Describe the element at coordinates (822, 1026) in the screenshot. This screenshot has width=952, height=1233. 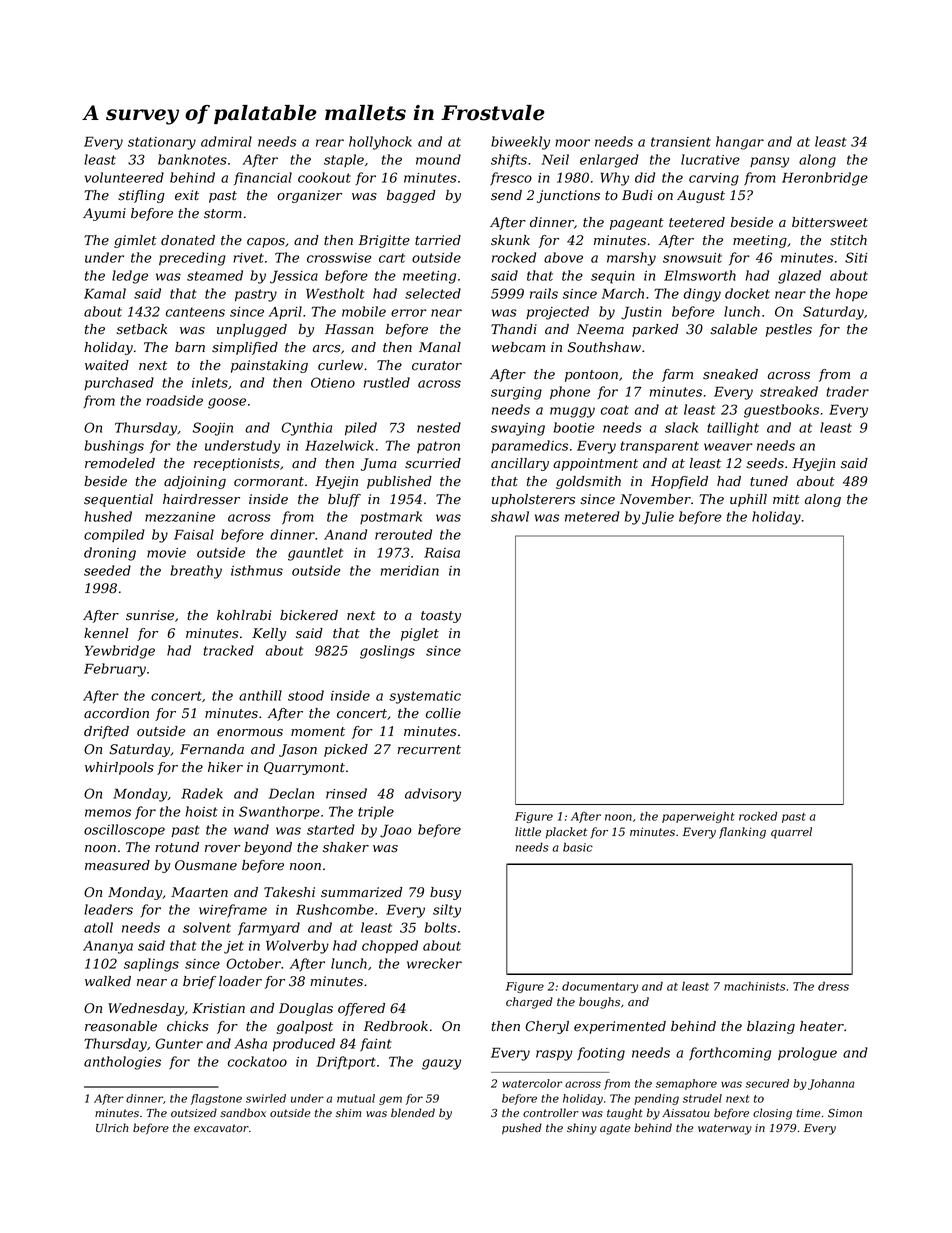
I see `heater` at that location.
